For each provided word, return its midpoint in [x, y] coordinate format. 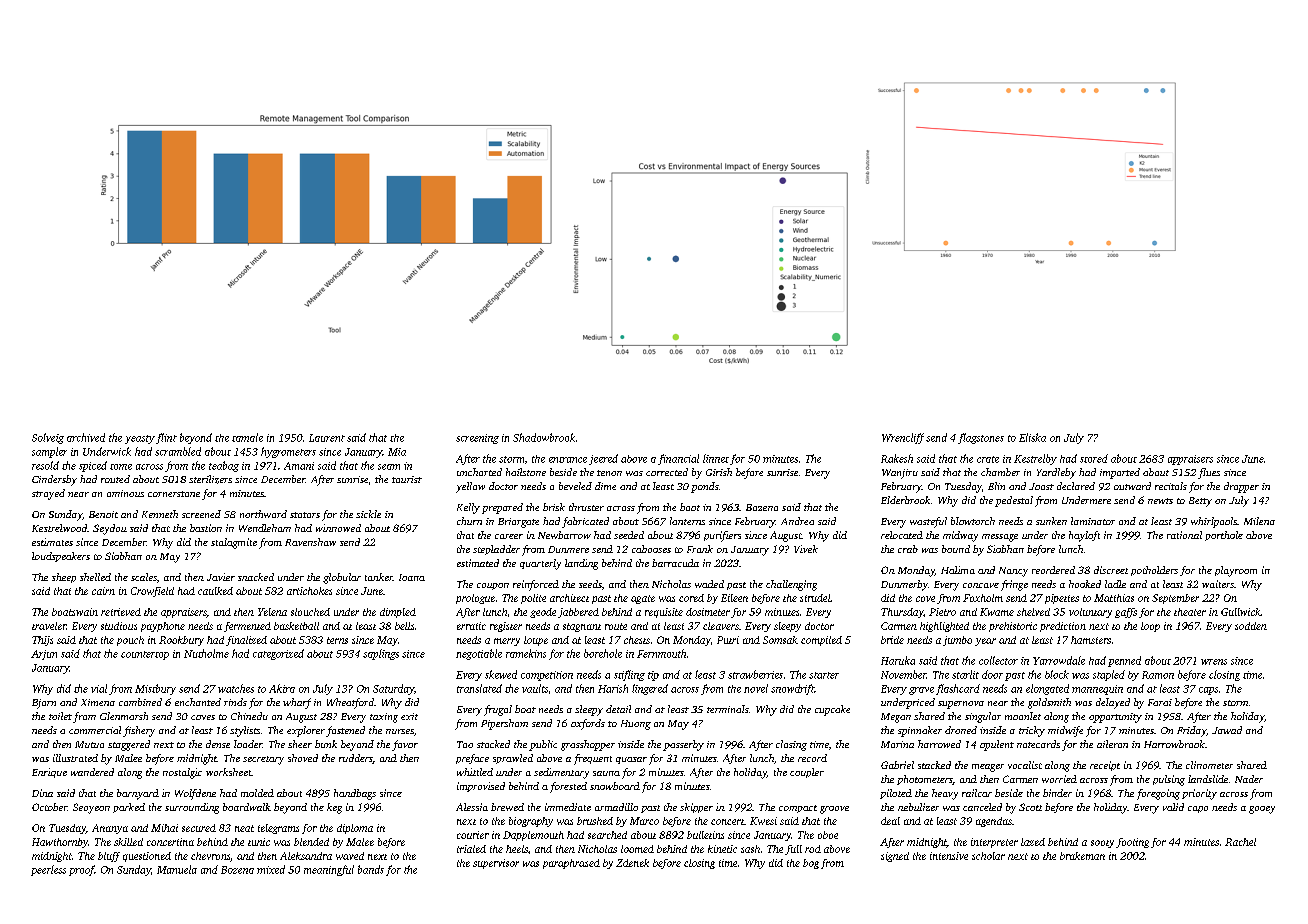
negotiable [479, 654]
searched [607, 835]
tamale [247, 437]
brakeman [1082, 856]
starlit [965, 674]
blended [311, 842]
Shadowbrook [544, 437]
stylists [245, 731]
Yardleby [1056, 473]
